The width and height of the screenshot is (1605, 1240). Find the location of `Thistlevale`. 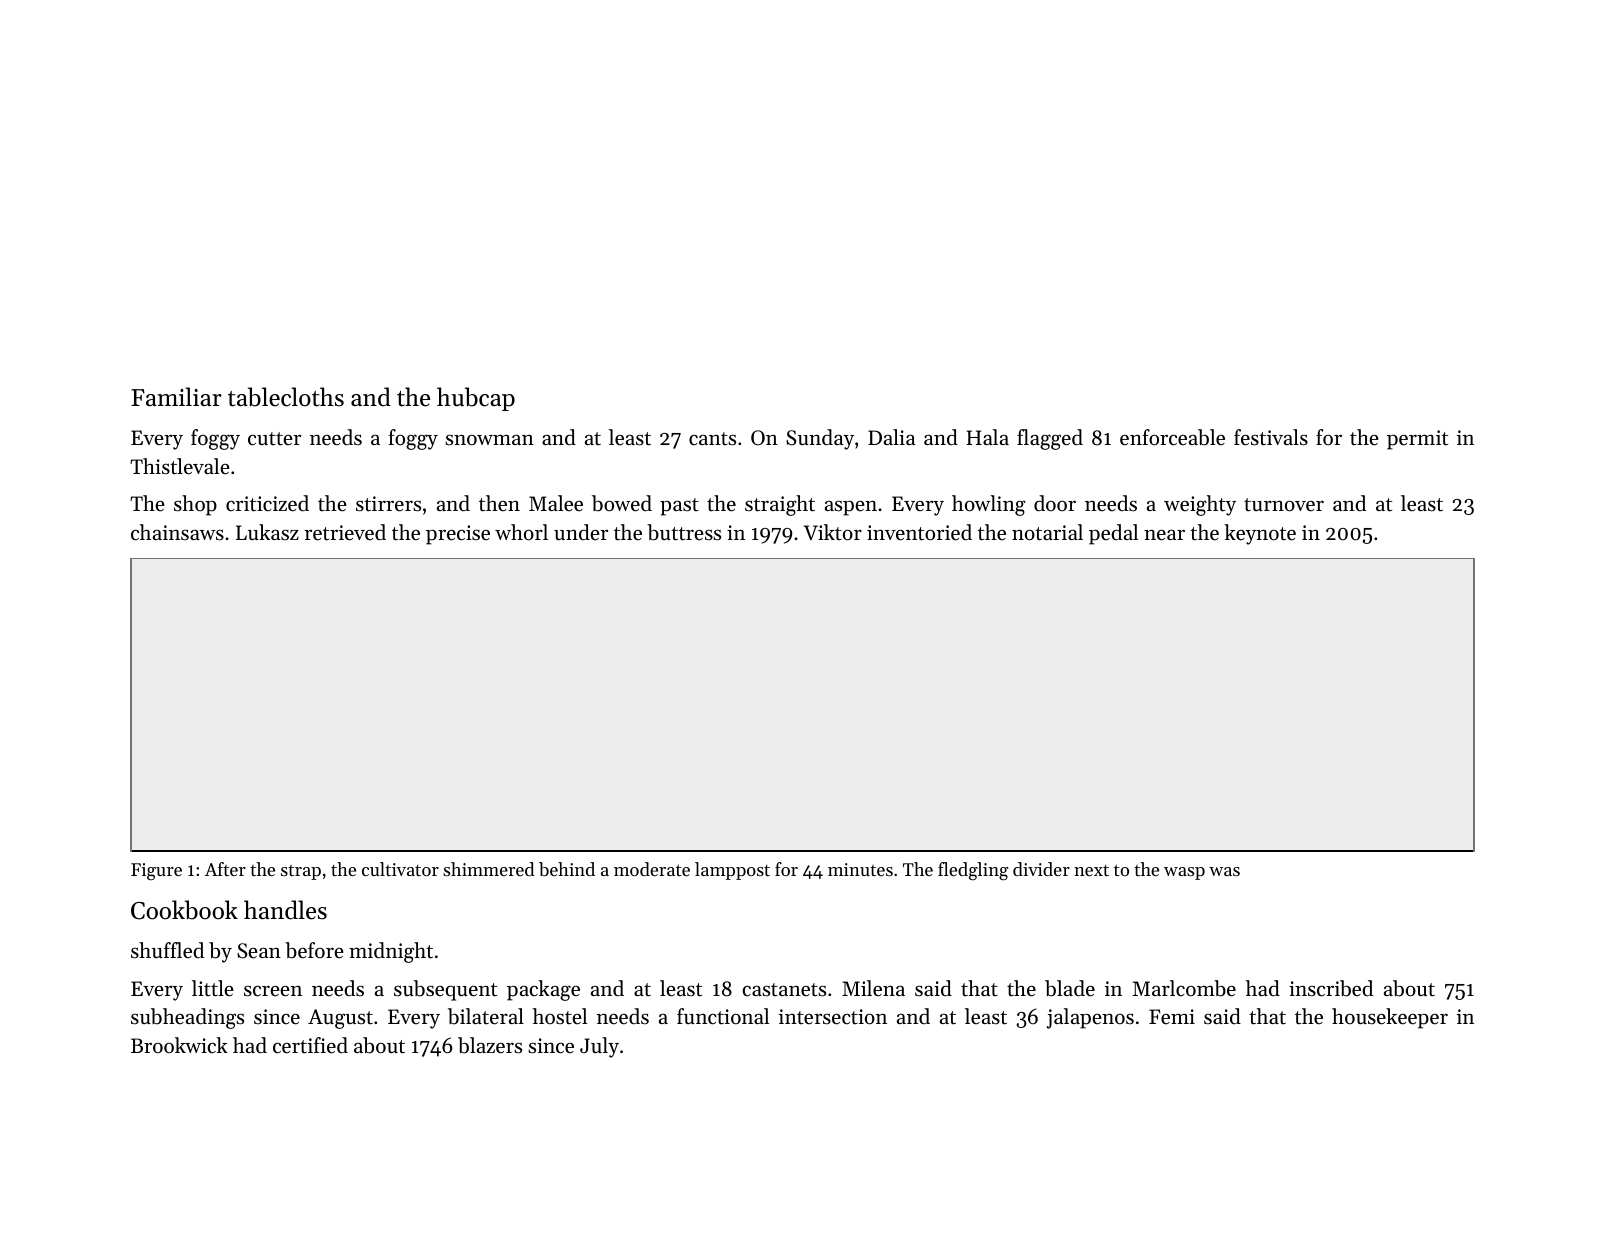

Thistlevale is located at coordinates (180, 466).
